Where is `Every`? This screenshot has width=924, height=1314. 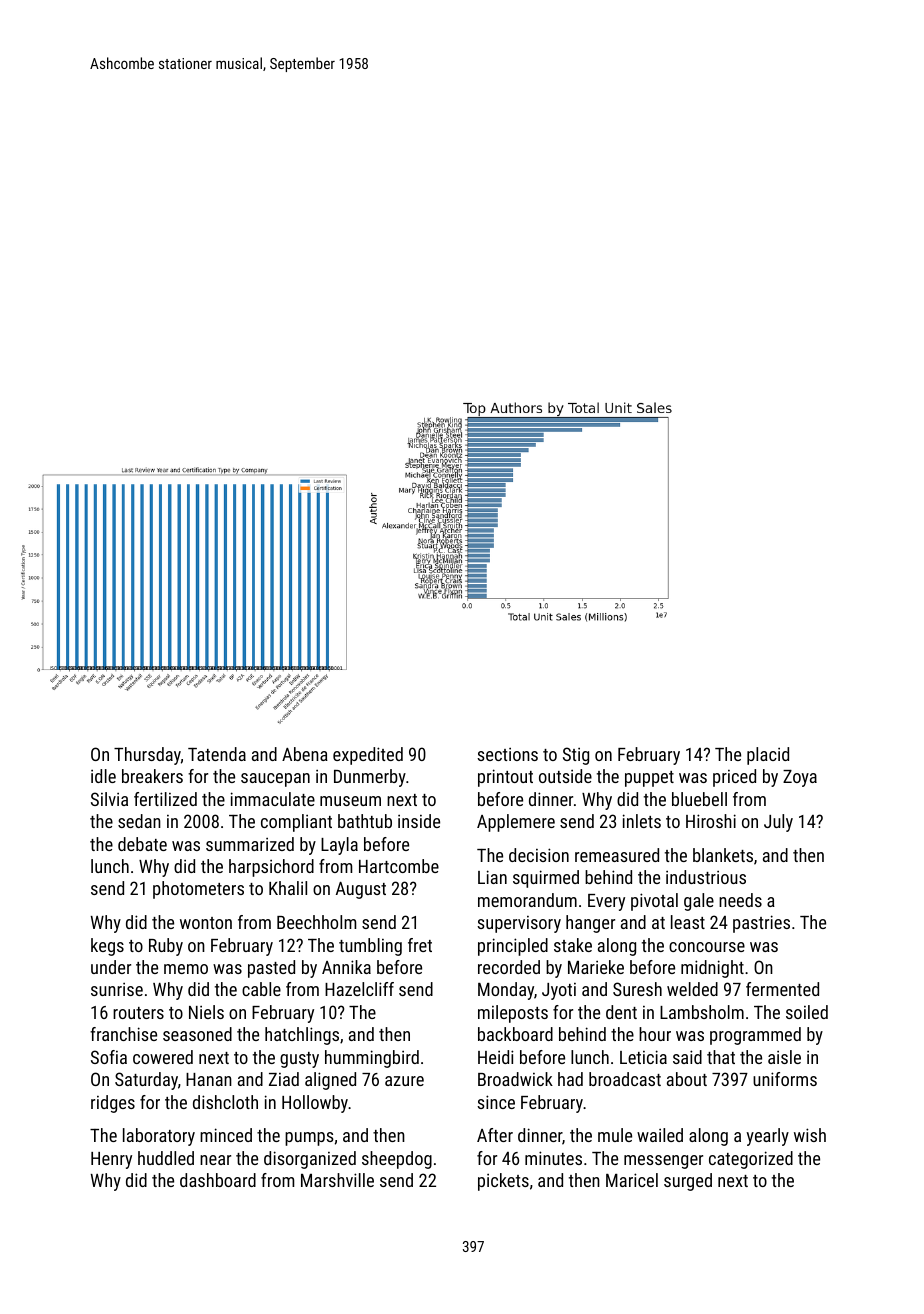
Every is located at coordinates (606, 902).
